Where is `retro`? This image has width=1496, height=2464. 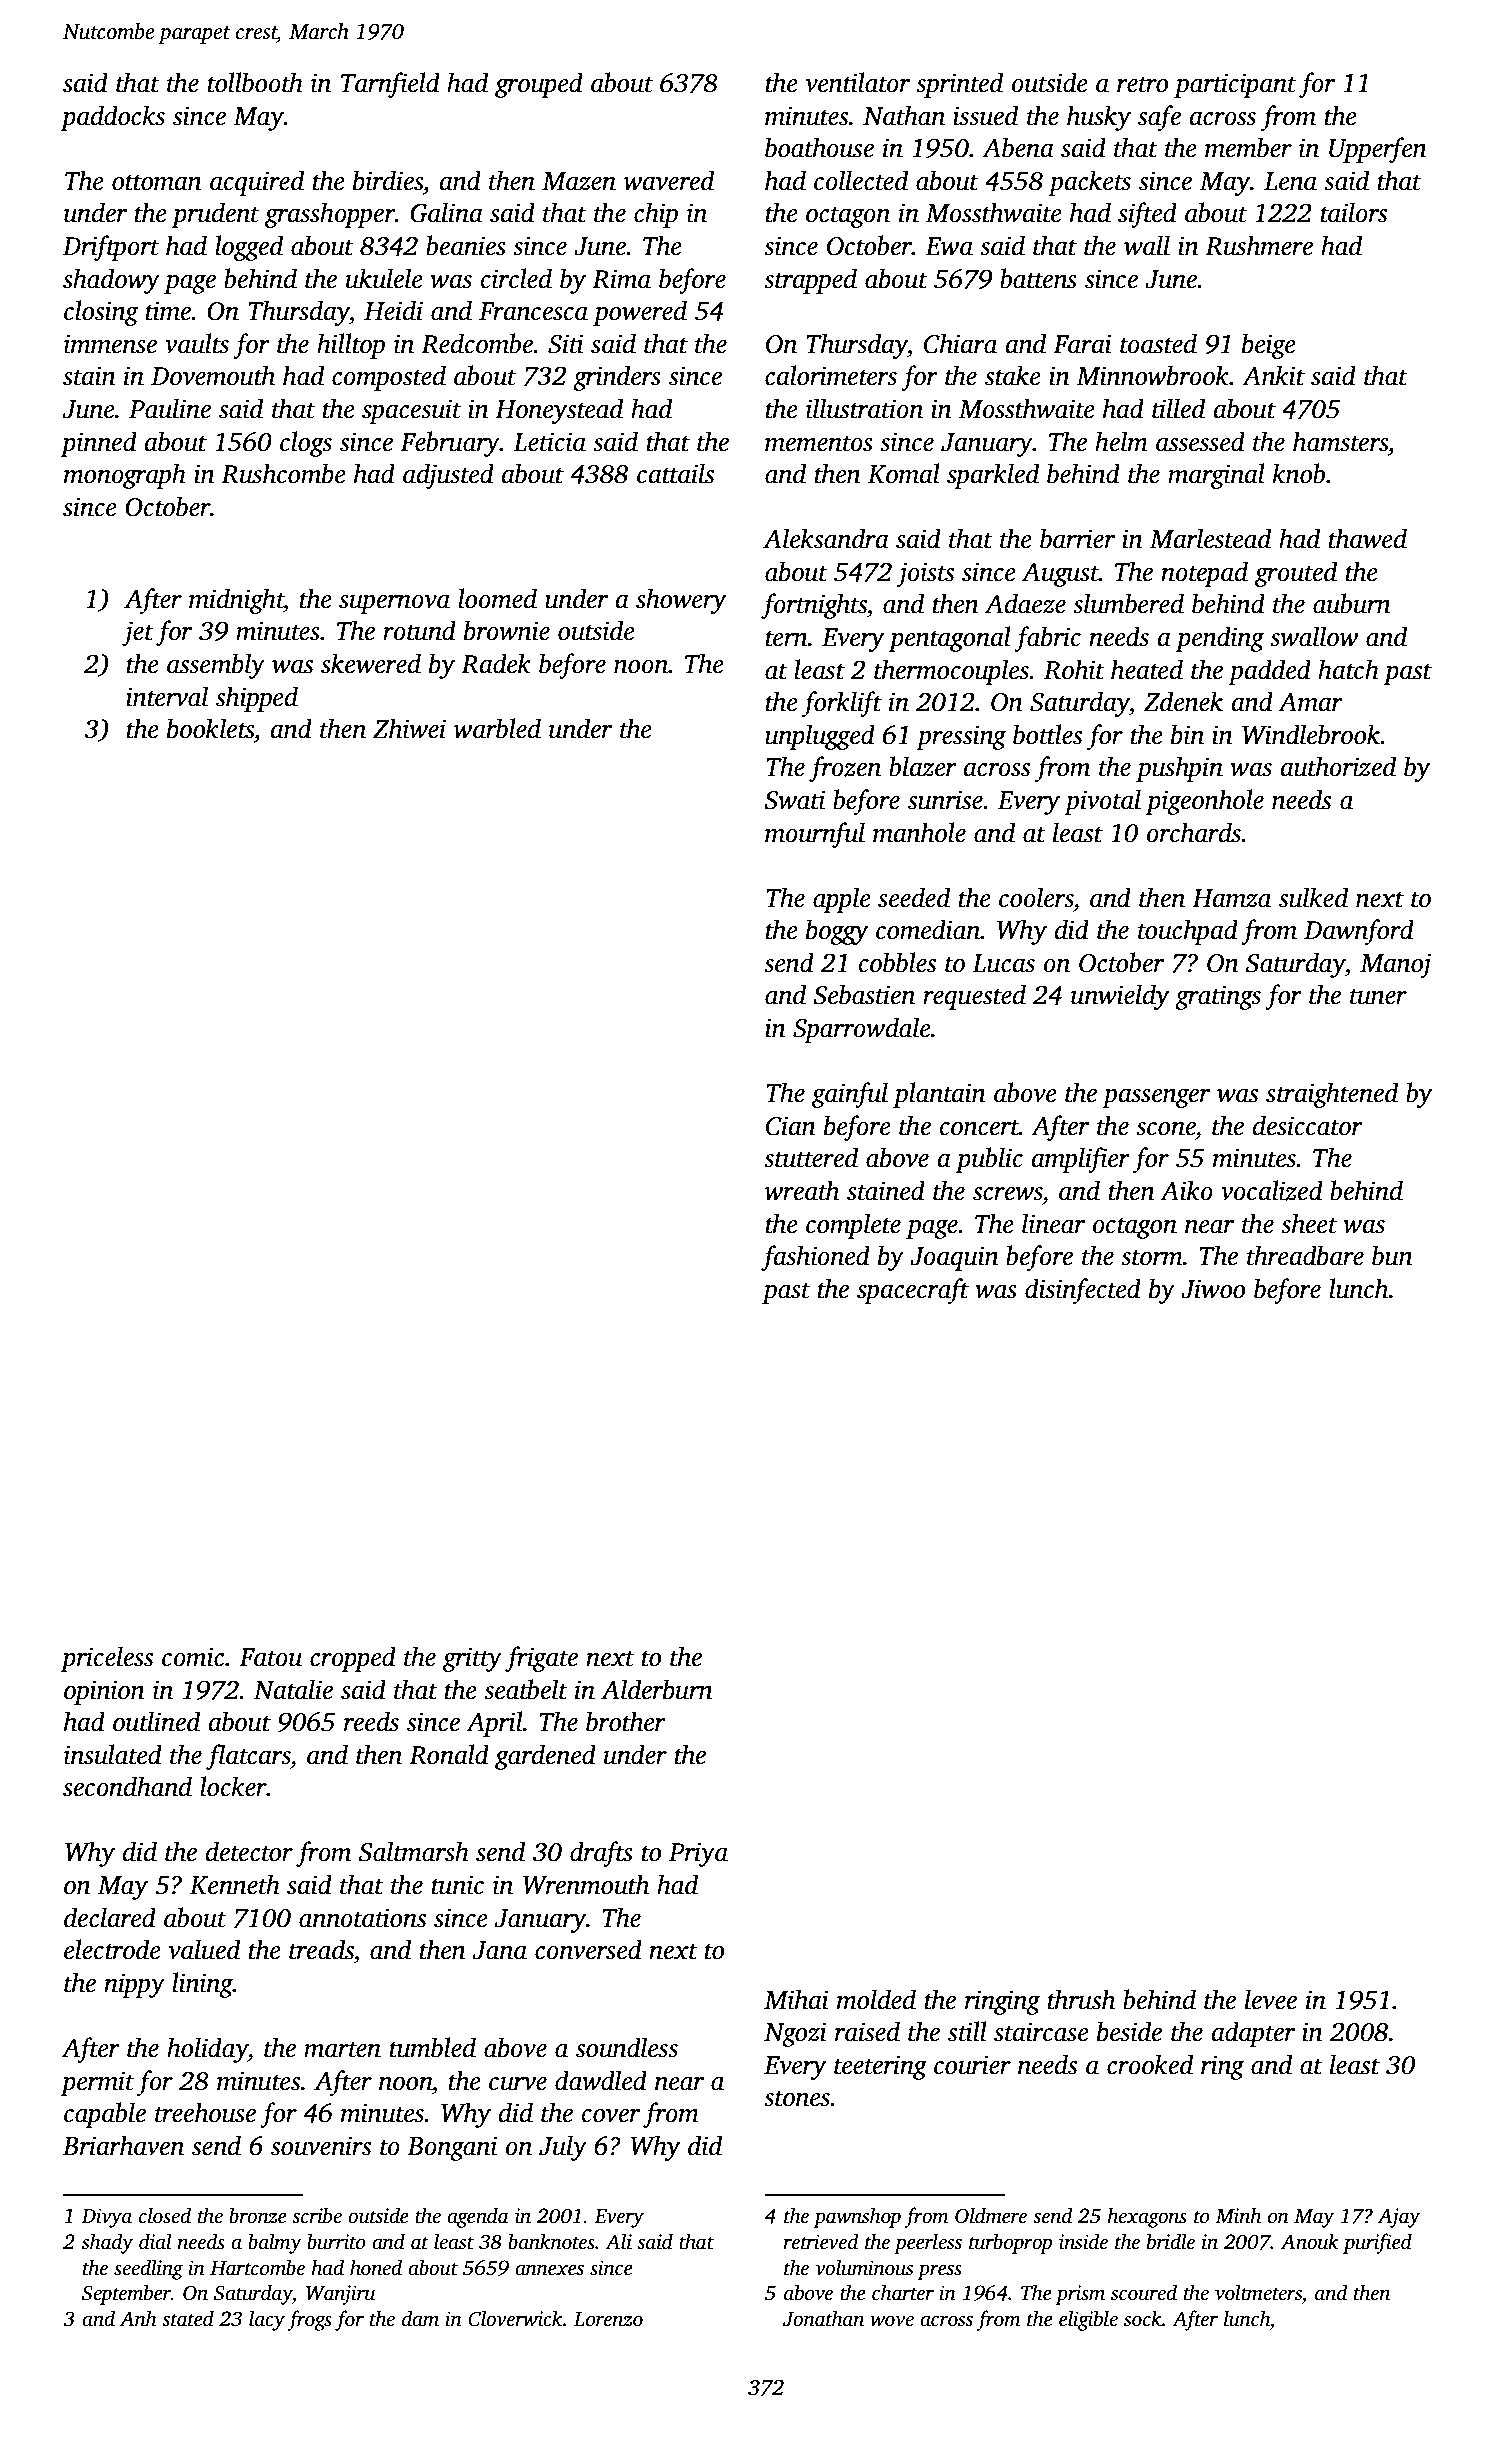
retro is located at coordinates (1142, 84).
